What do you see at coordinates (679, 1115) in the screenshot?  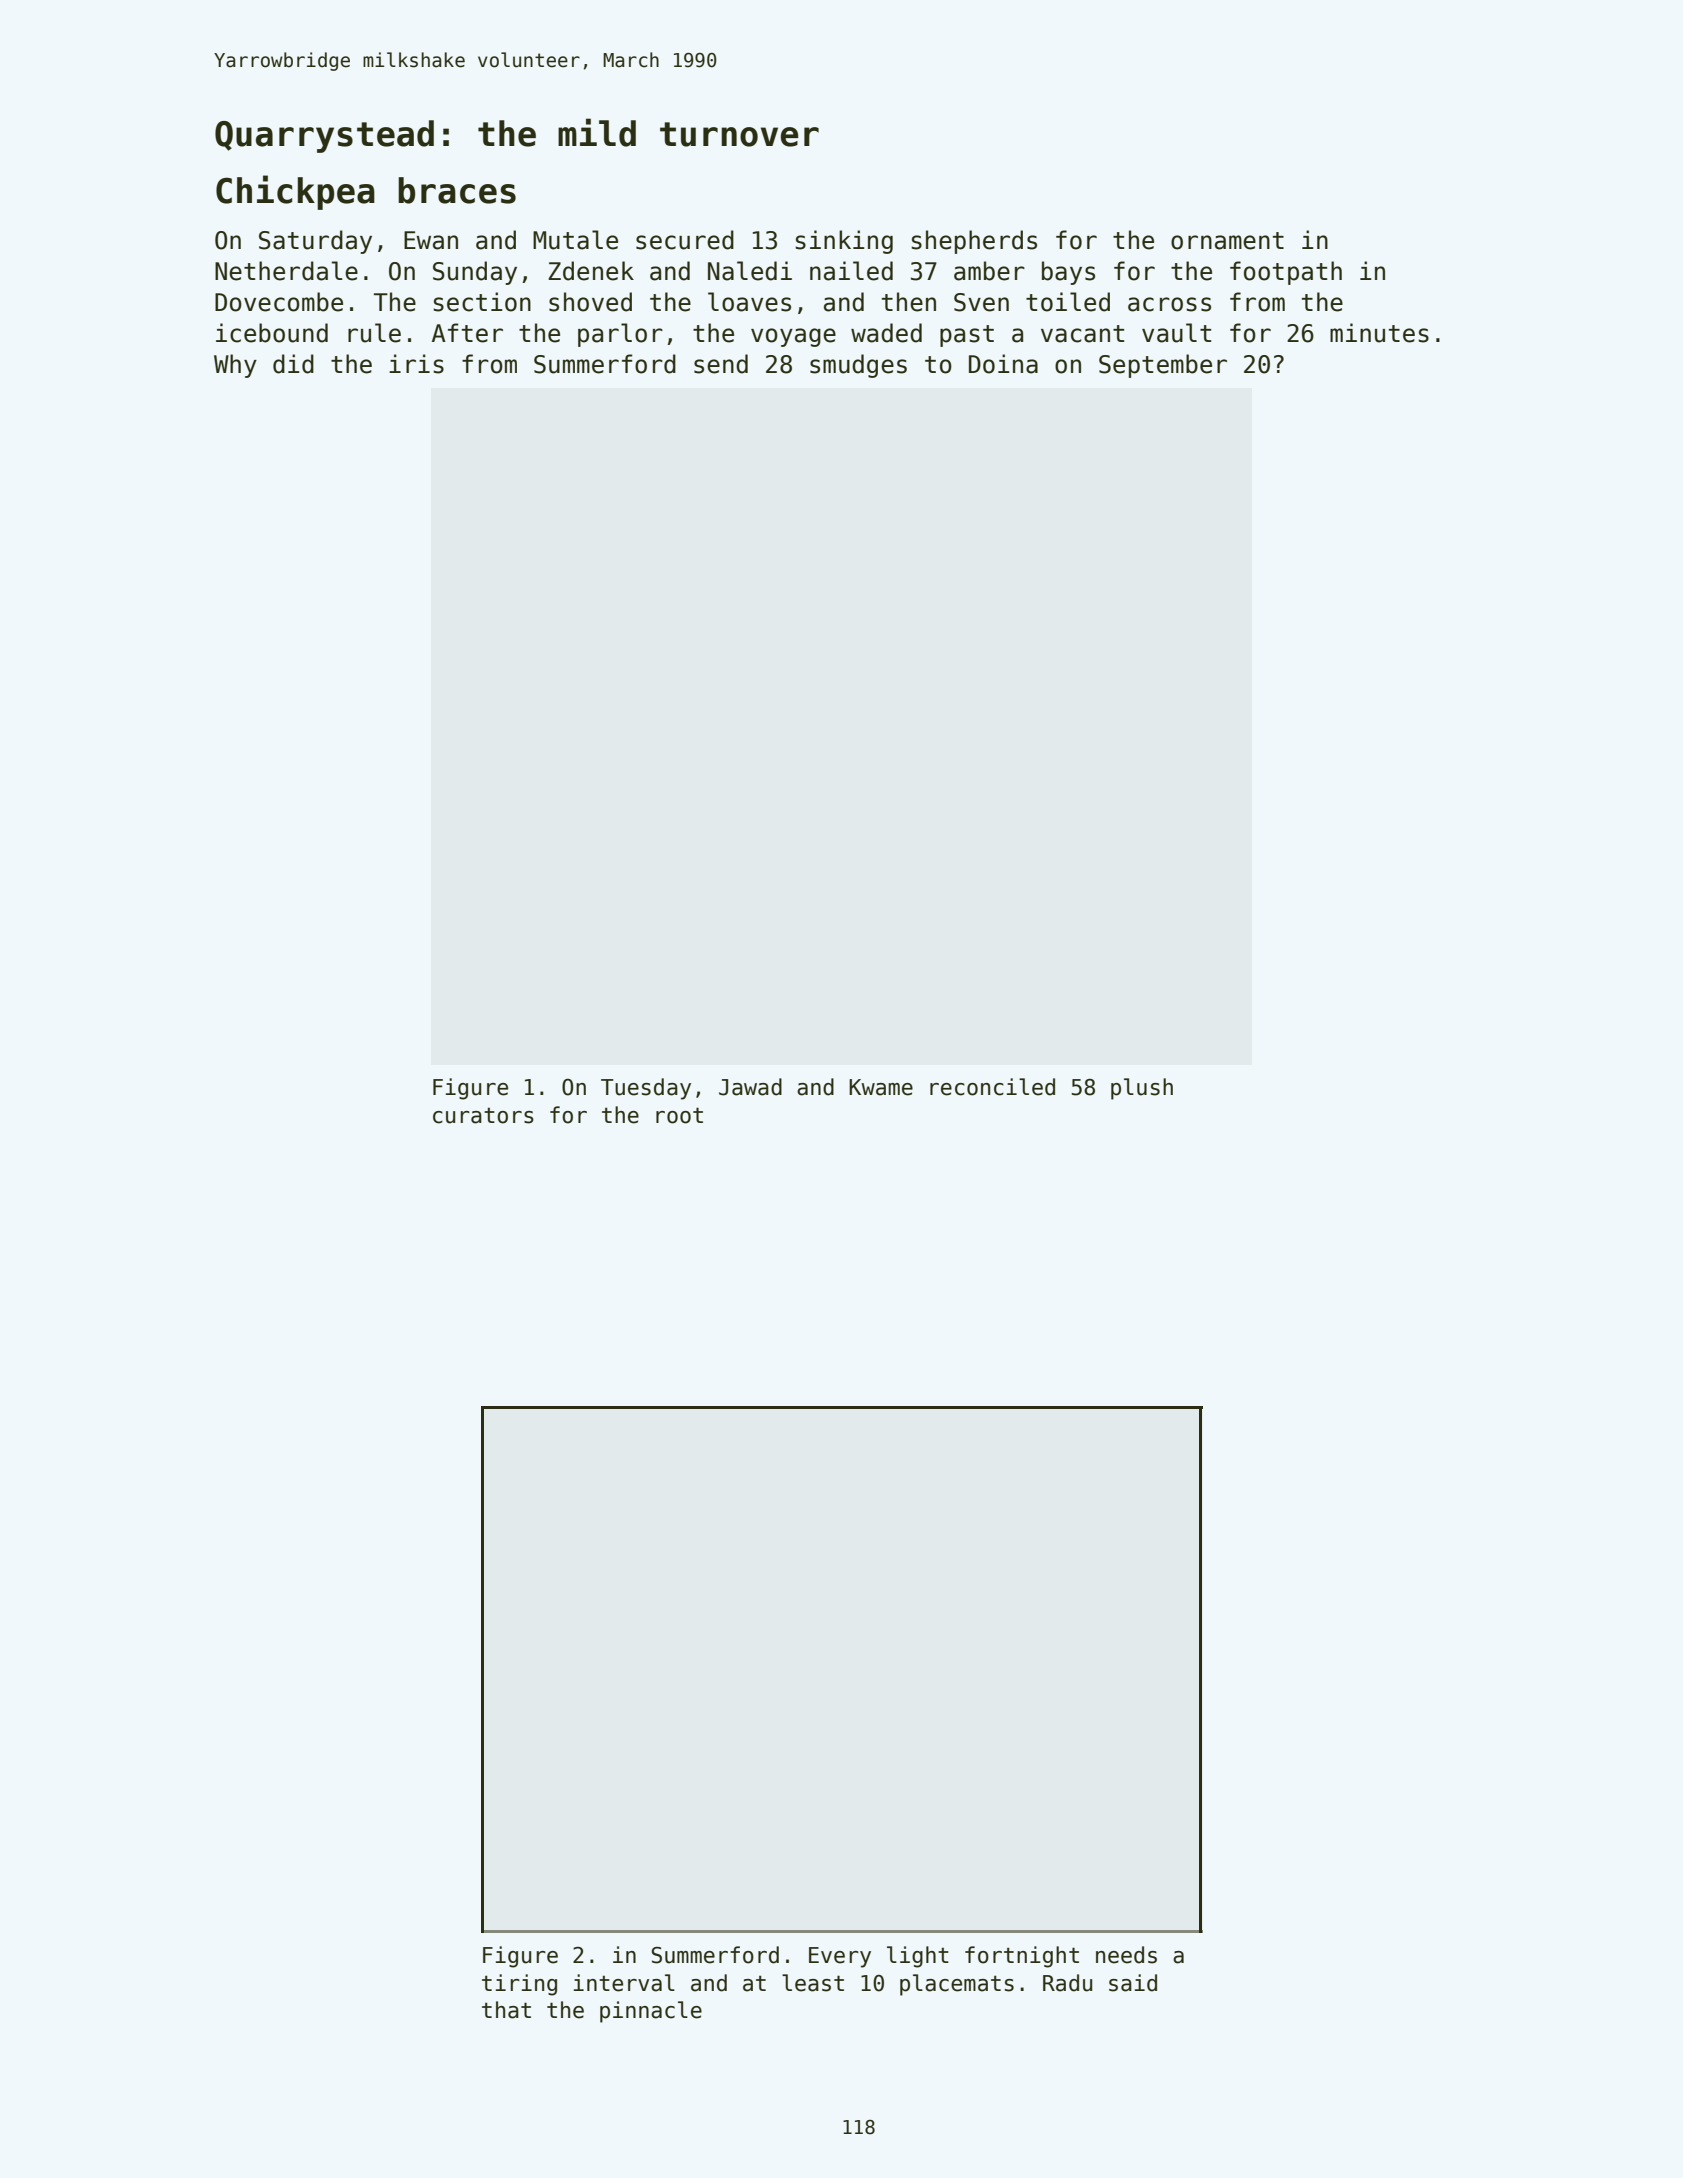 I see `root` at bounding box center [679, 1115].
